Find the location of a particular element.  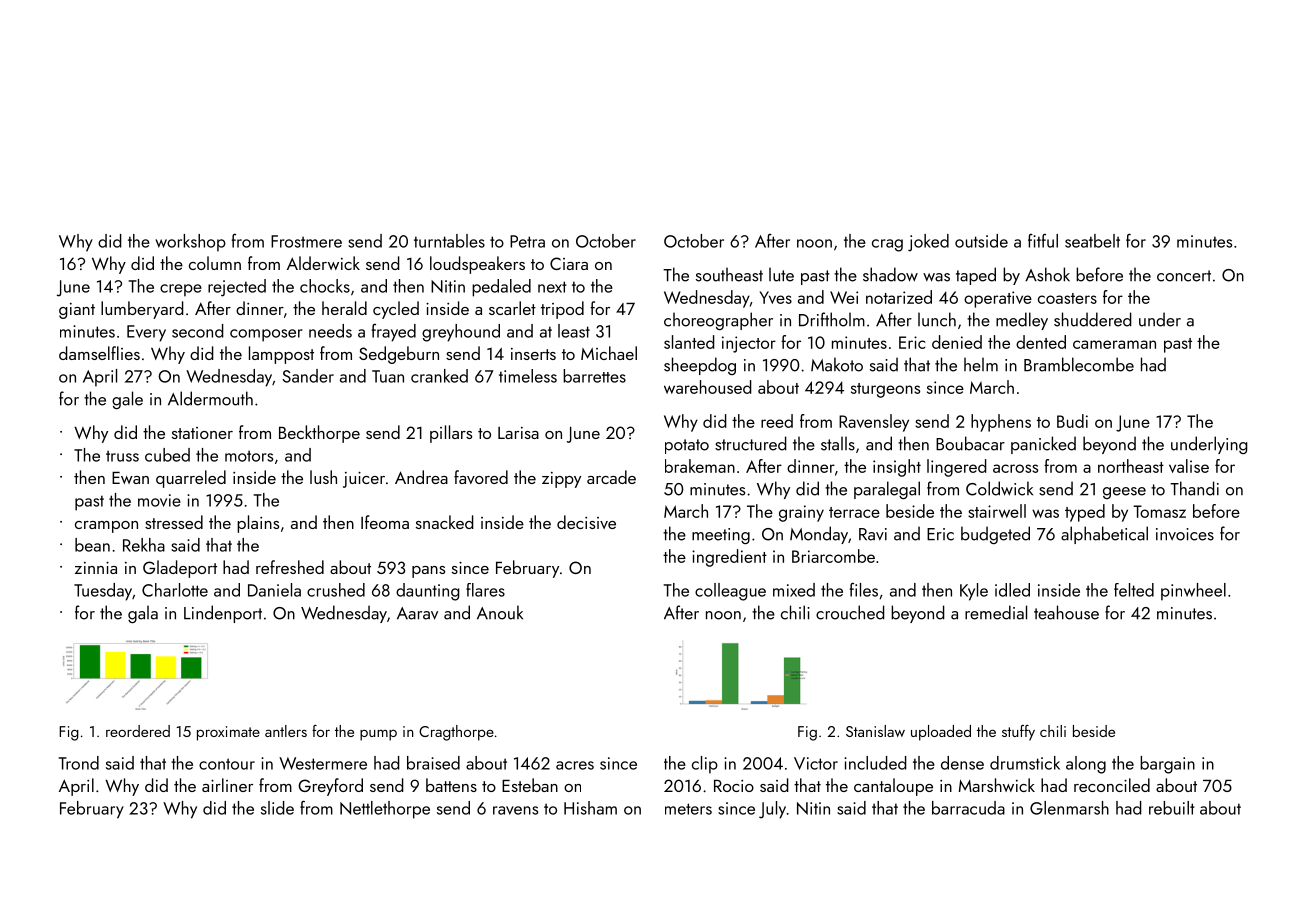

tripod is located at coordinates (562, 310).
